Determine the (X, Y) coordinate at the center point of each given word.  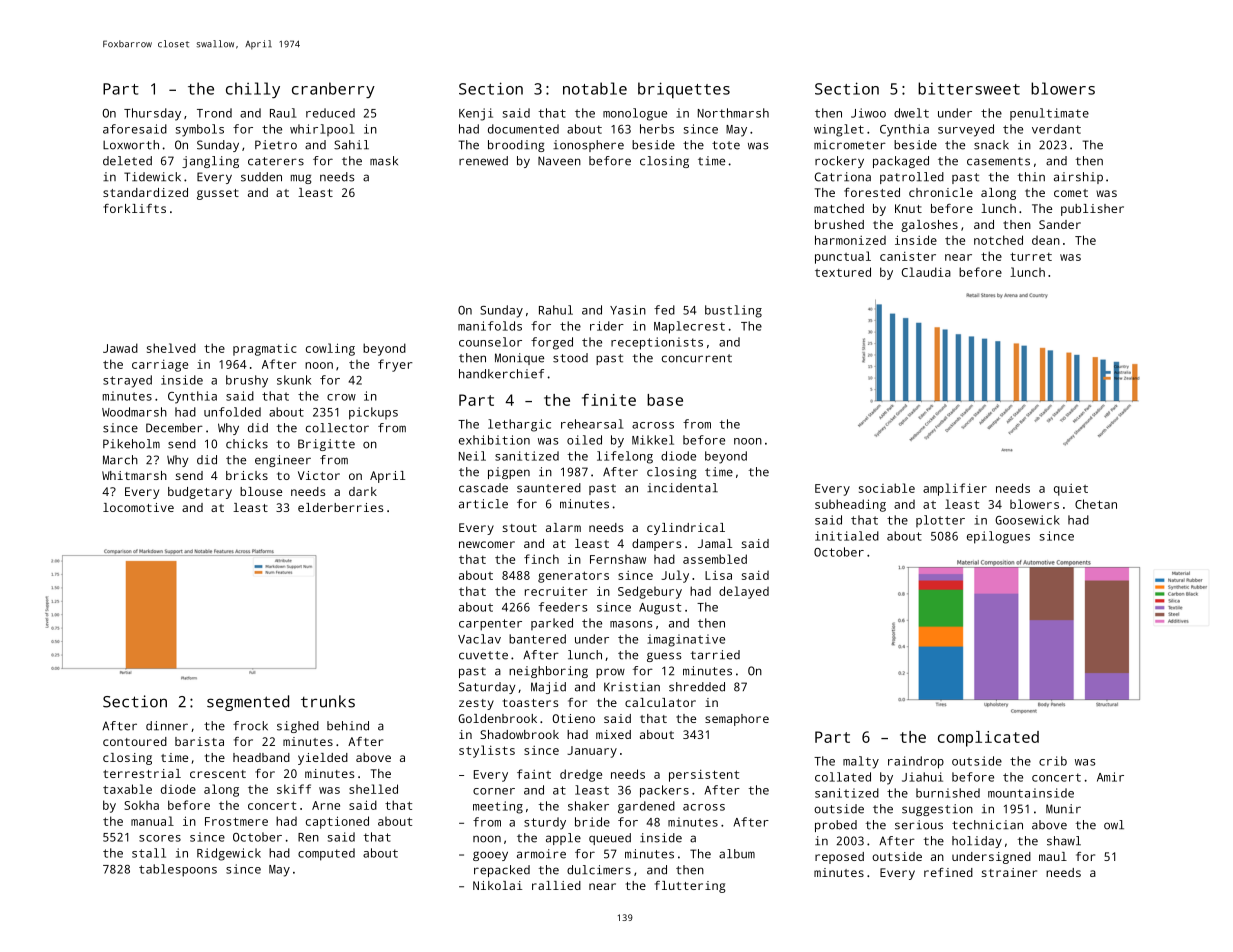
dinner (167, 726)
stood (570, 358)
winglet (839, 130)
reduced (330, 113)
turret (1031, 256)
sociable (887, 488)
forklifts (134, 208)
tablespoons (178, 870)
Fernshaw (618, 559)
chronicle (941, 192)
